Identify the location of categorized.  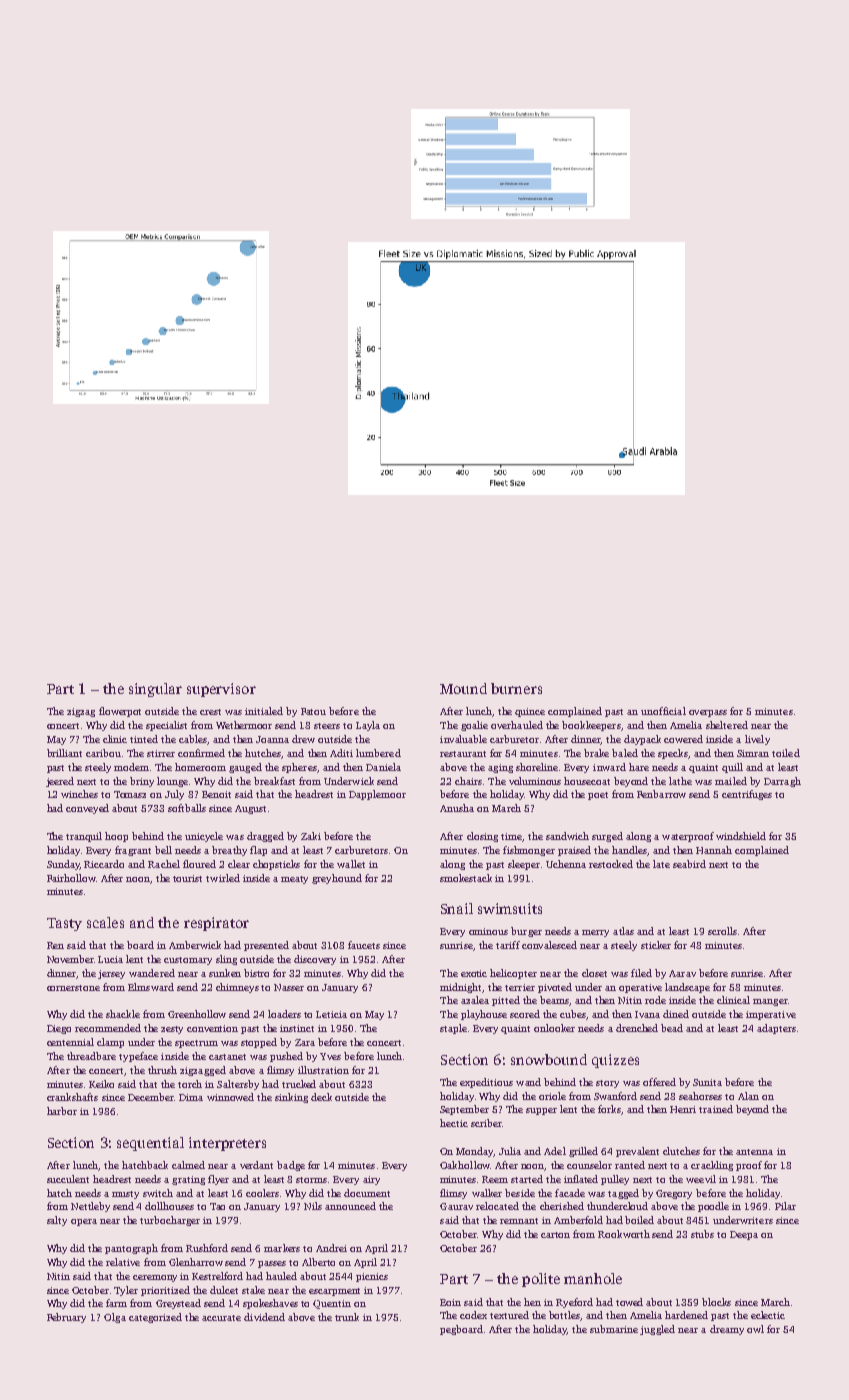
(155, 1318).
